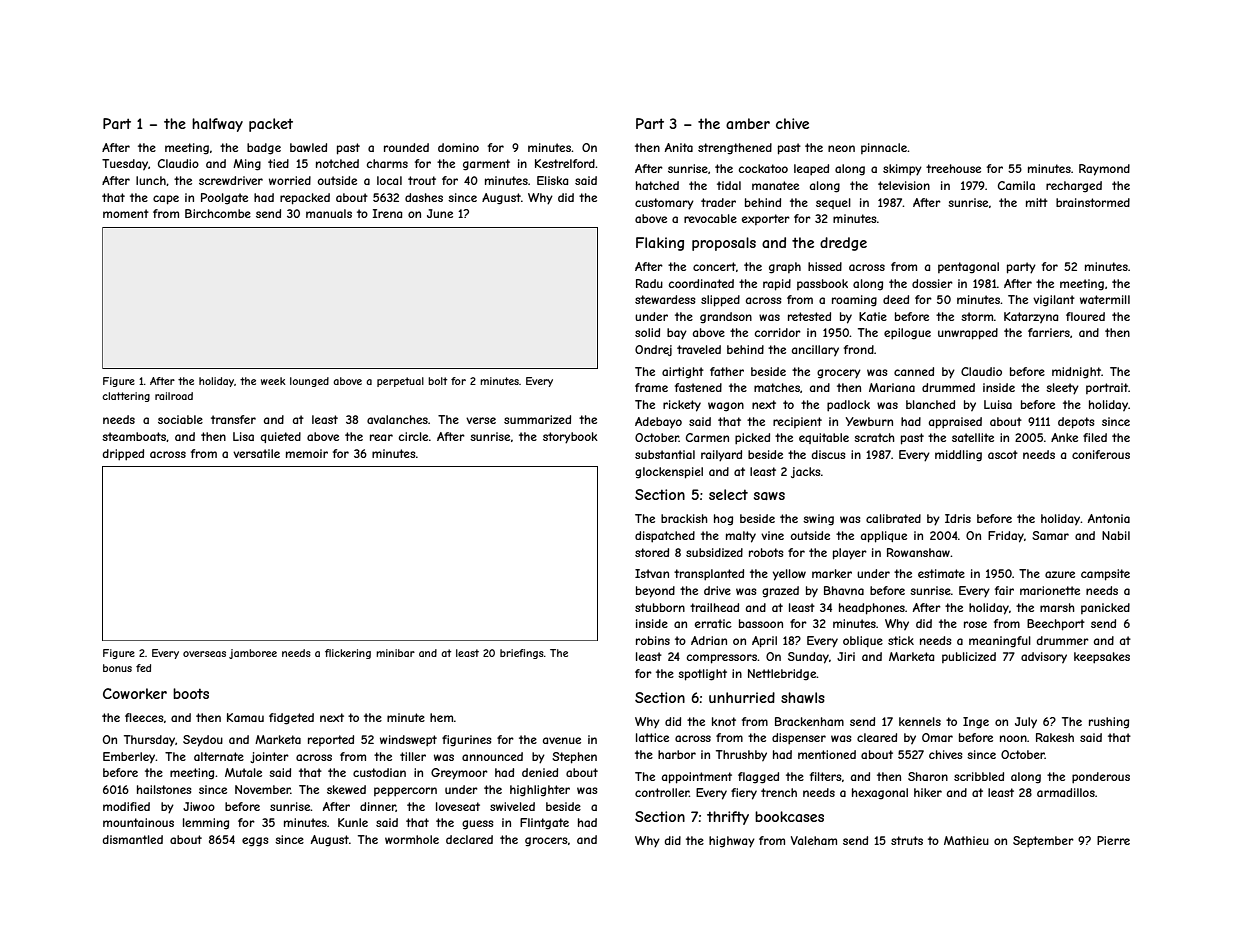  I want to click on unhurried, so click(742, 697).
